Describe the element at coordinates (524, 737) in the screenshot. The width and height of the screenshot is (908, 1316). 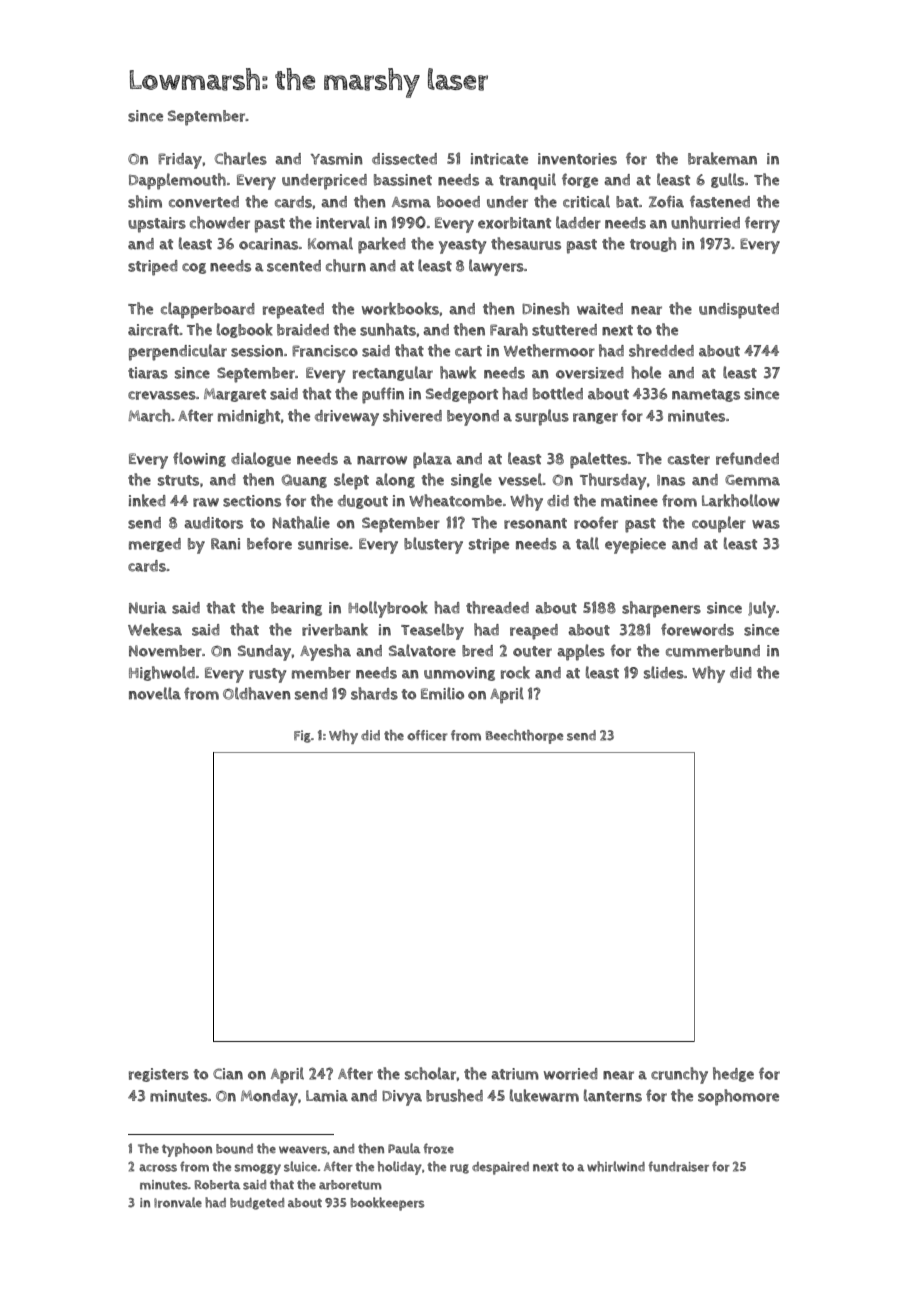
I see `Beechthorpe` at that location.
